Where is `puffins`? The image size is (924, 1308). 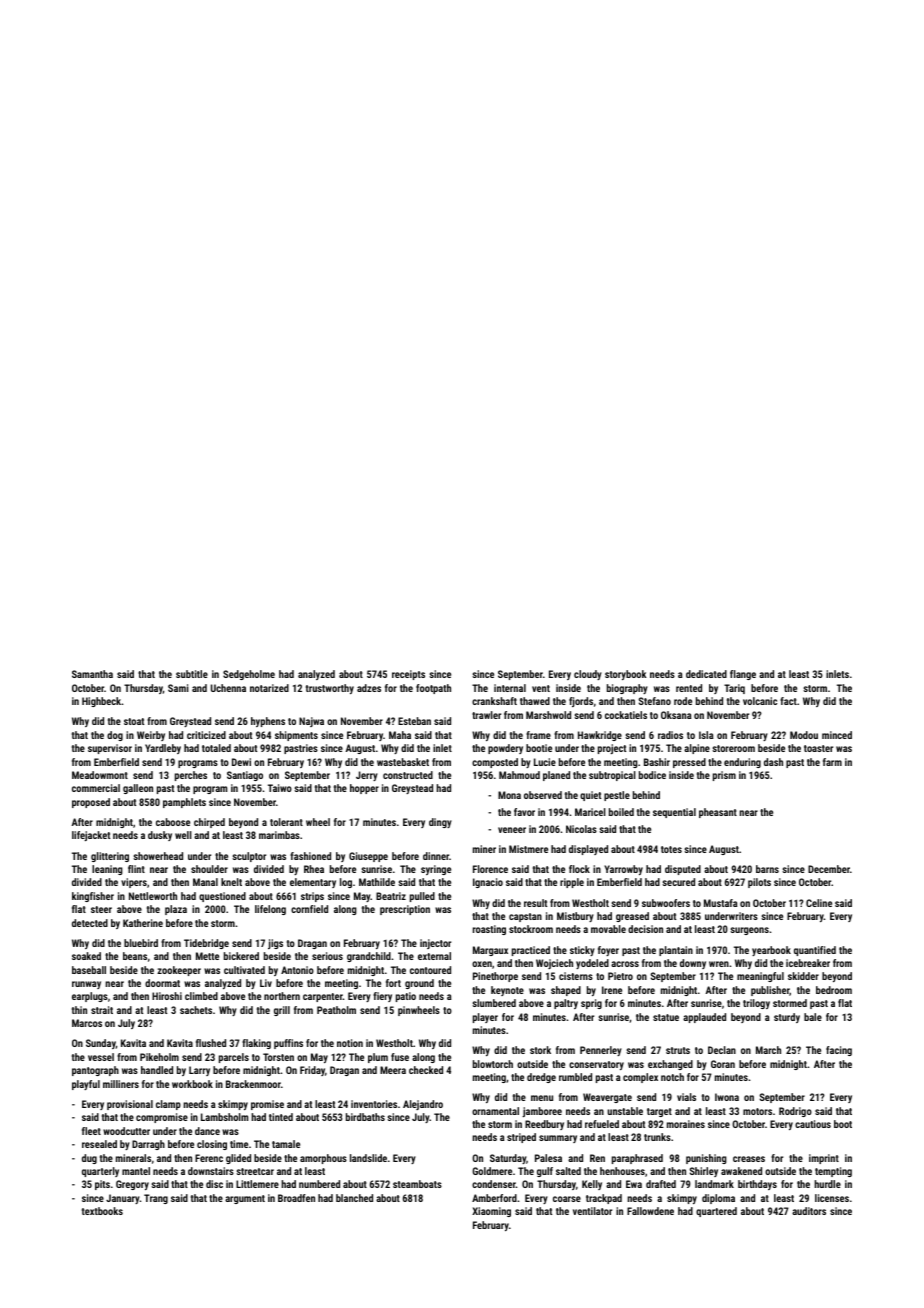 puffins is located at coordinates (288, 1044).
